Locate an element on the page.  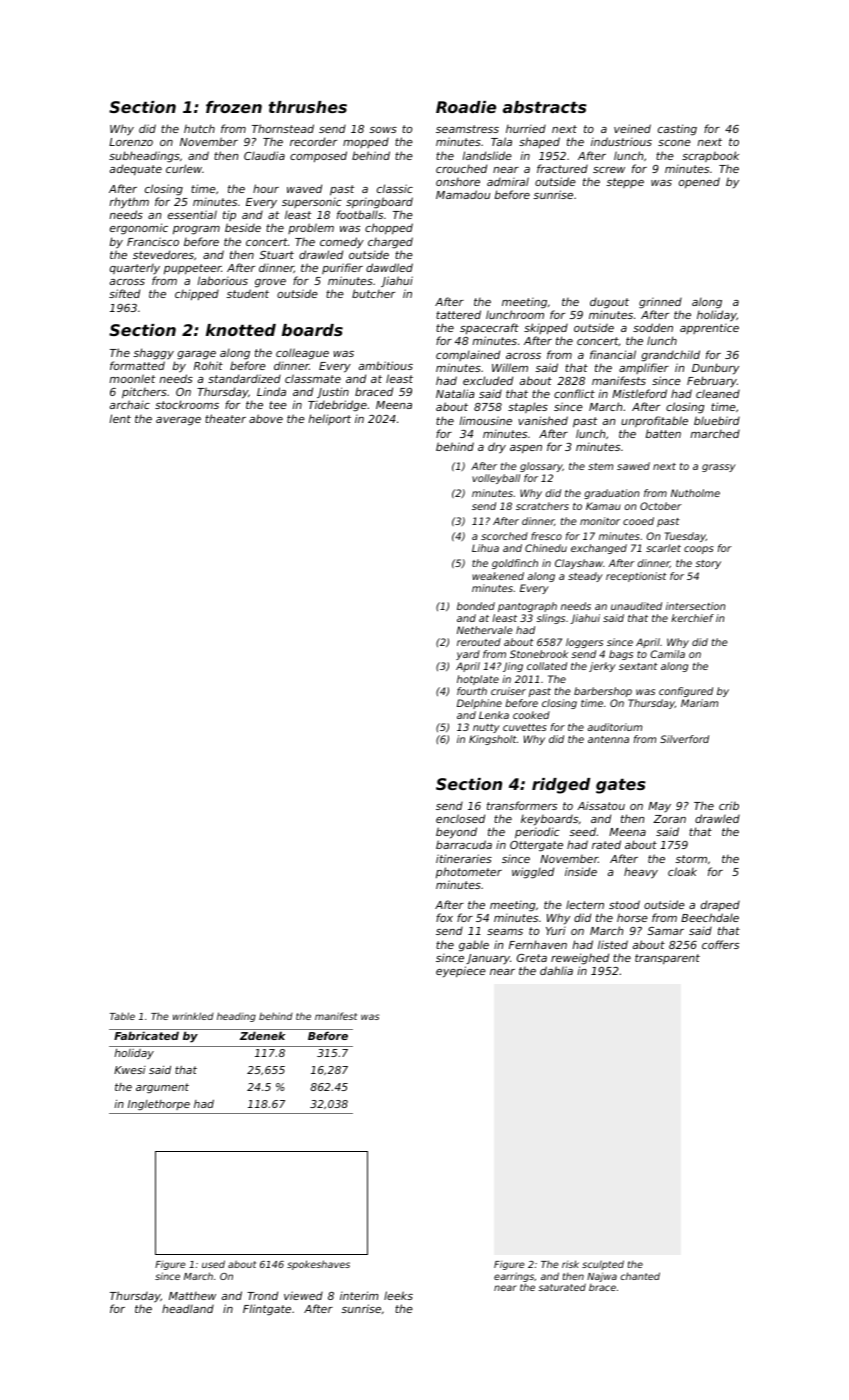
used is located at coordinates (213, 1264).
